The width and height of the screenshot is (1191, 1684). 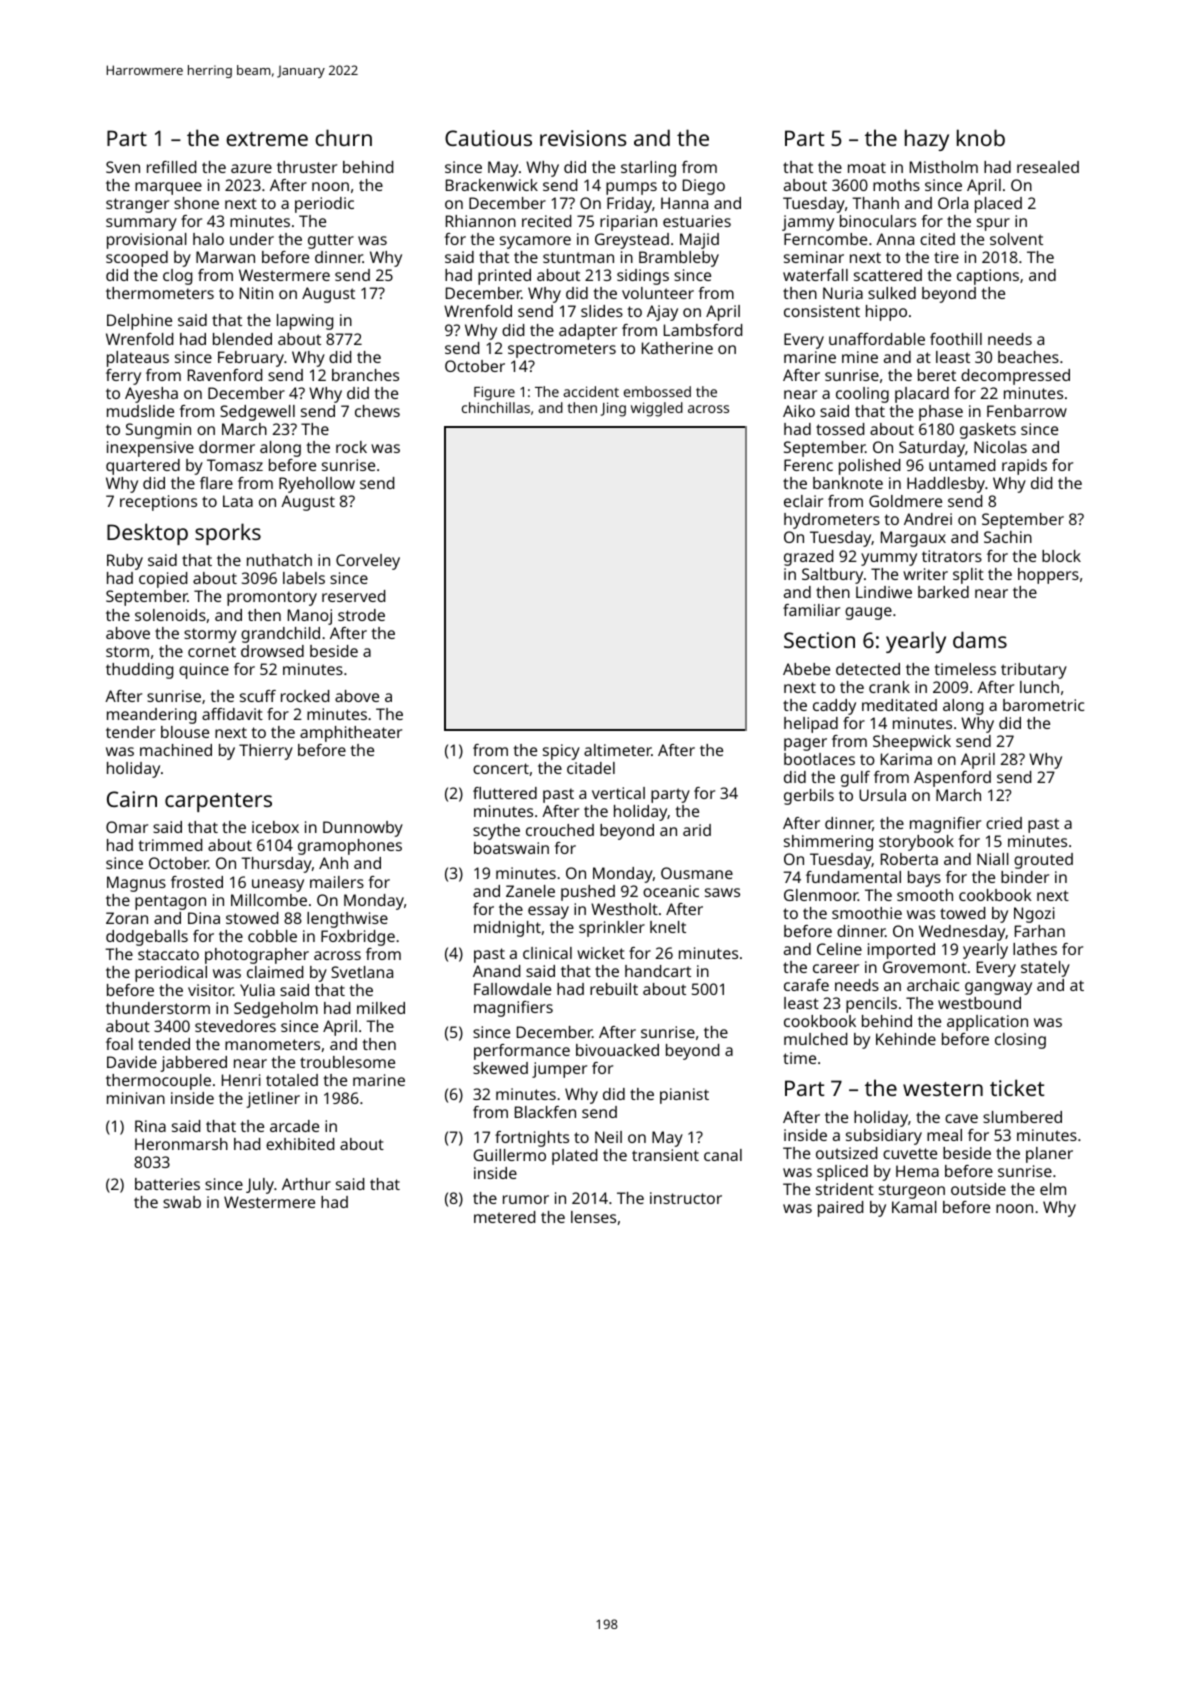 What do you see at coordinates (177, 277) in the screenshot?
I see `clog` at bounding box center [177, 277].
